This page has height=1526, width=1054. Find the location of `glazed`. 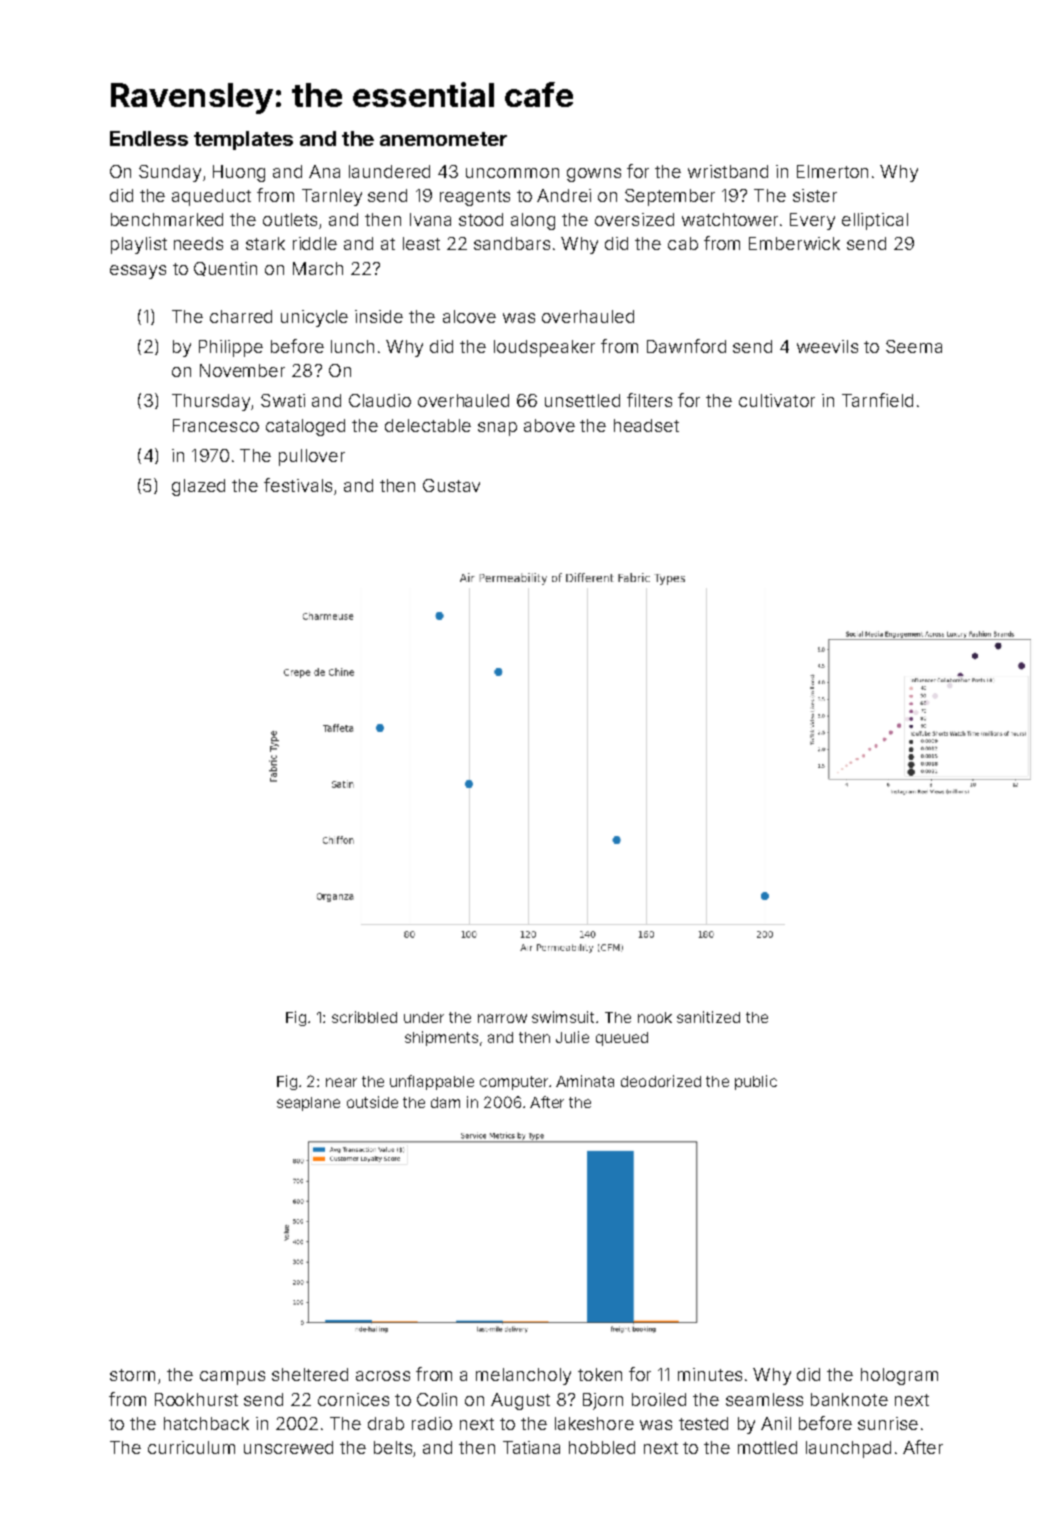

glazed is located at coordinates (198, 487).
